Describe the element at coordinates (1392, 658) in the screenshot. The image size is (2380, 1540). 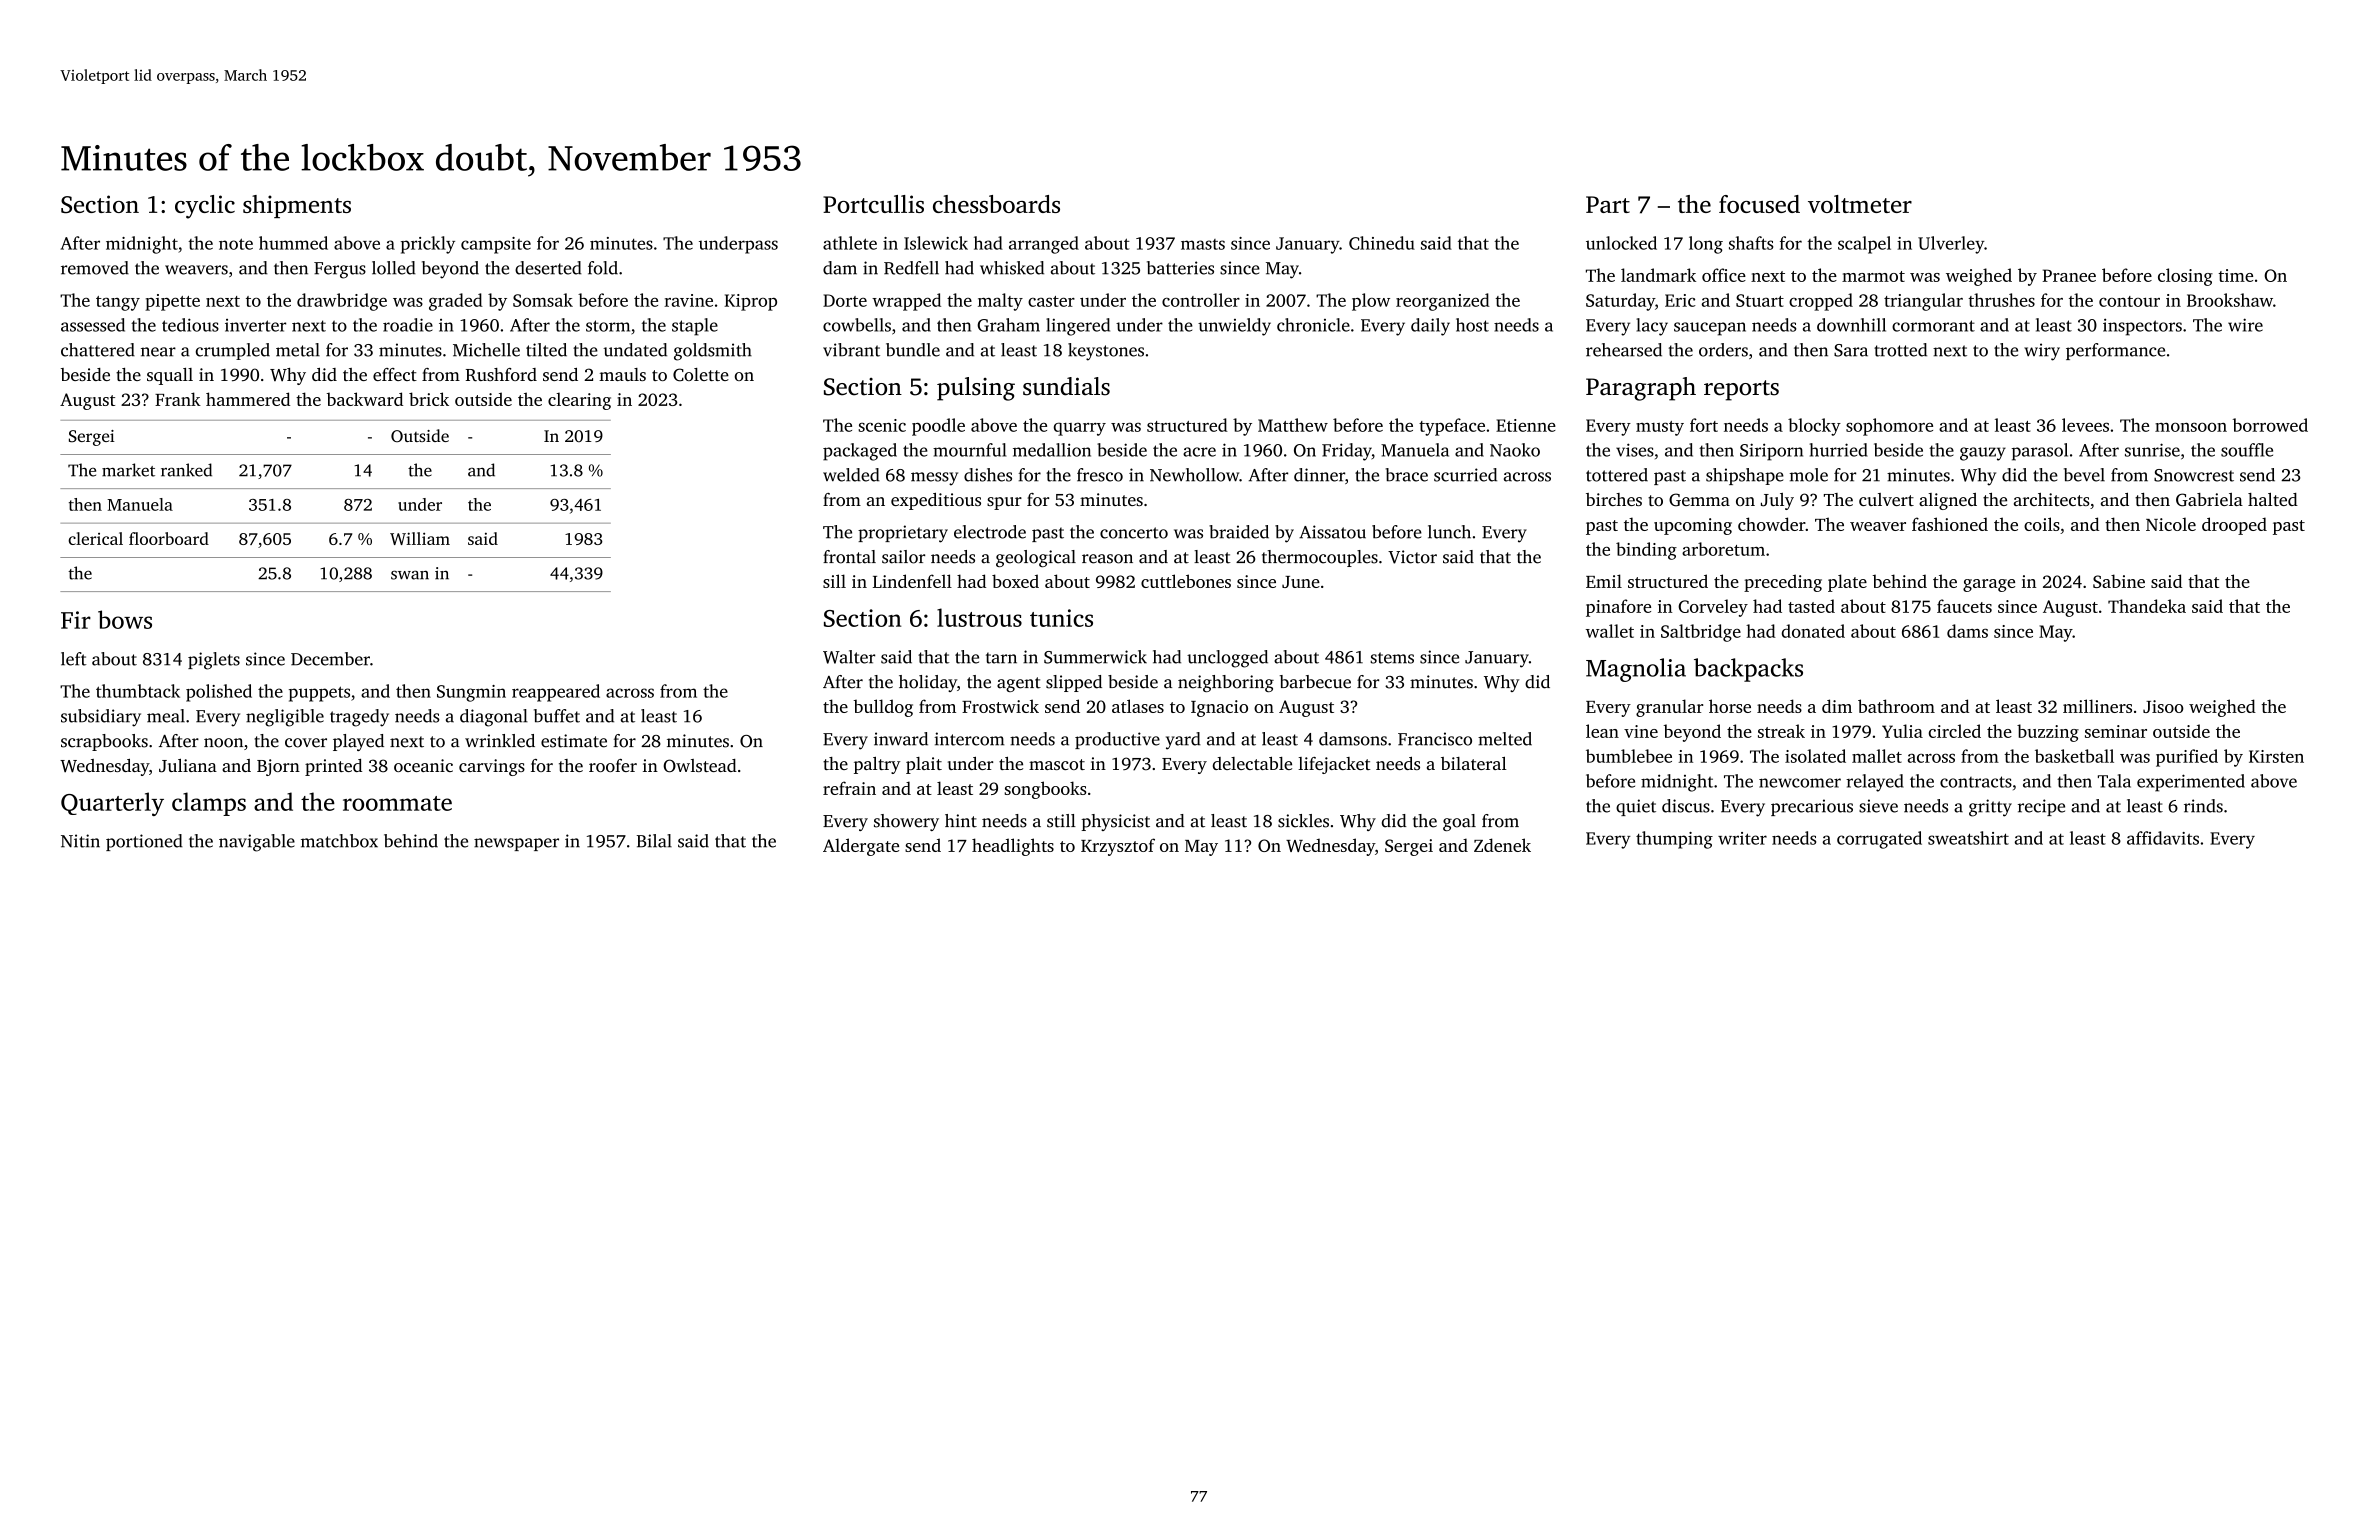
I see `stems` at that location.
